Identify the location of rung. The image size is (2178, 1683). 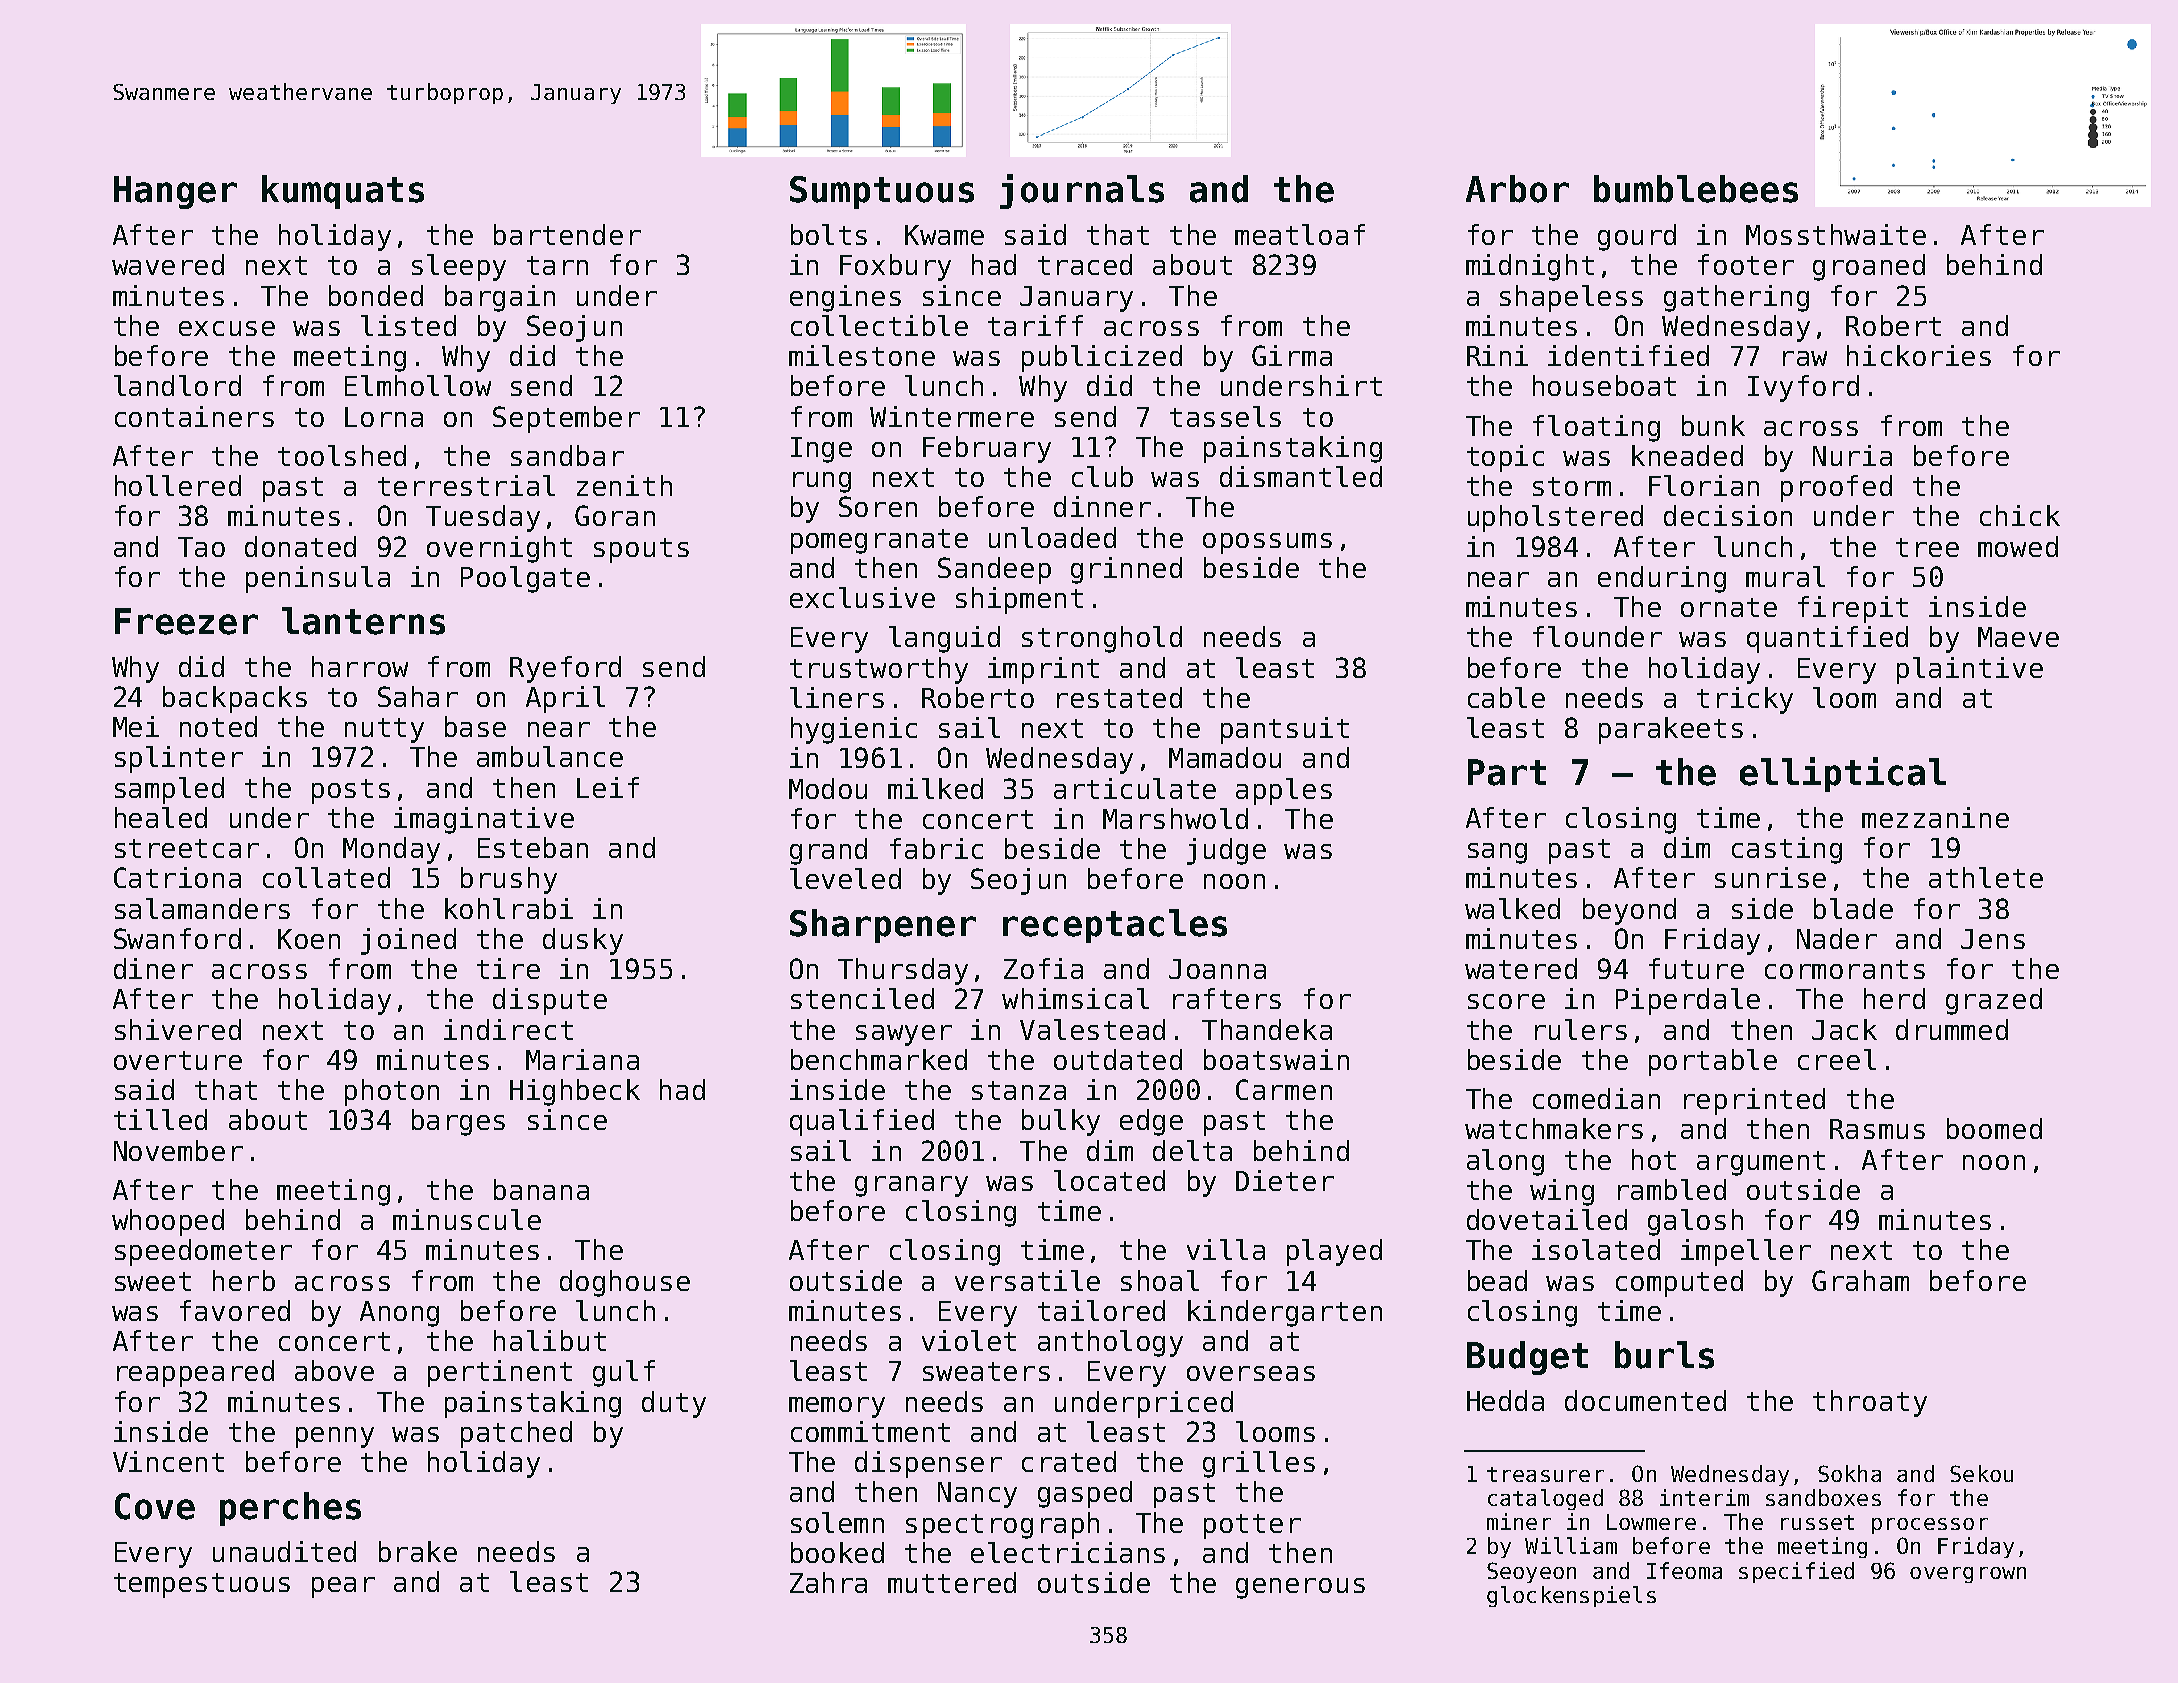
(822, 482).
